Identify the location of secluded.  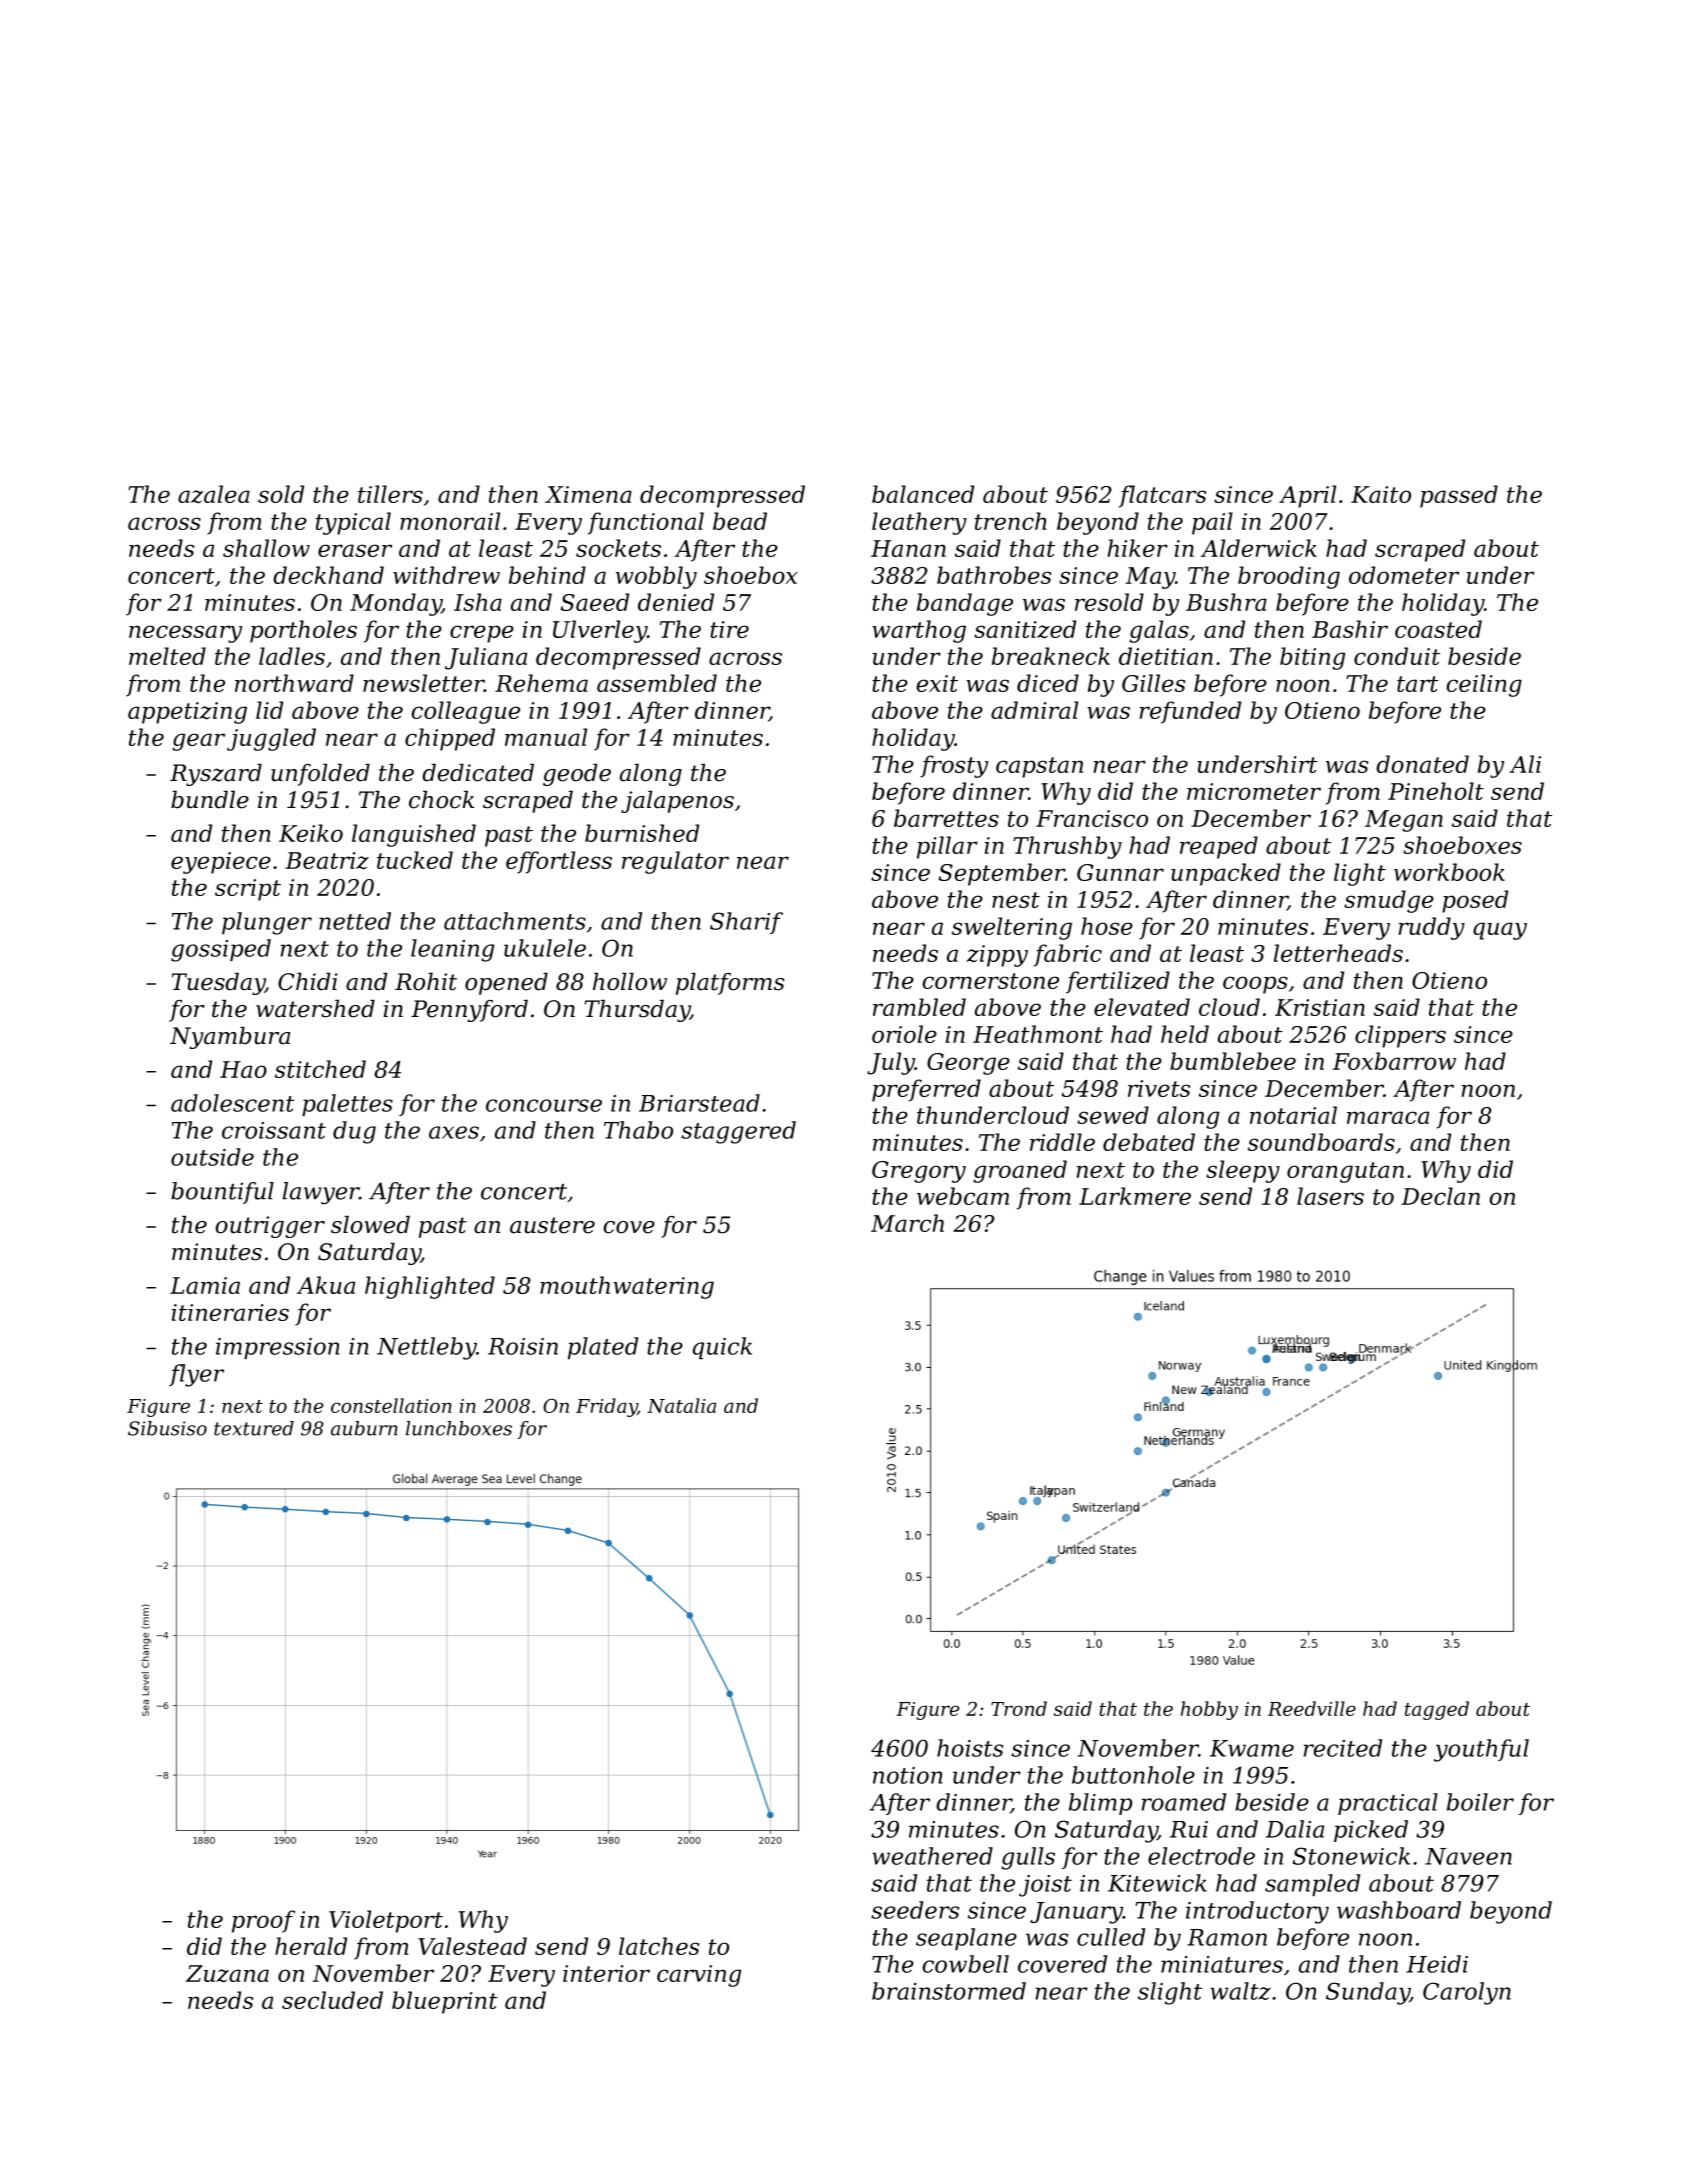
(332, 2000).
